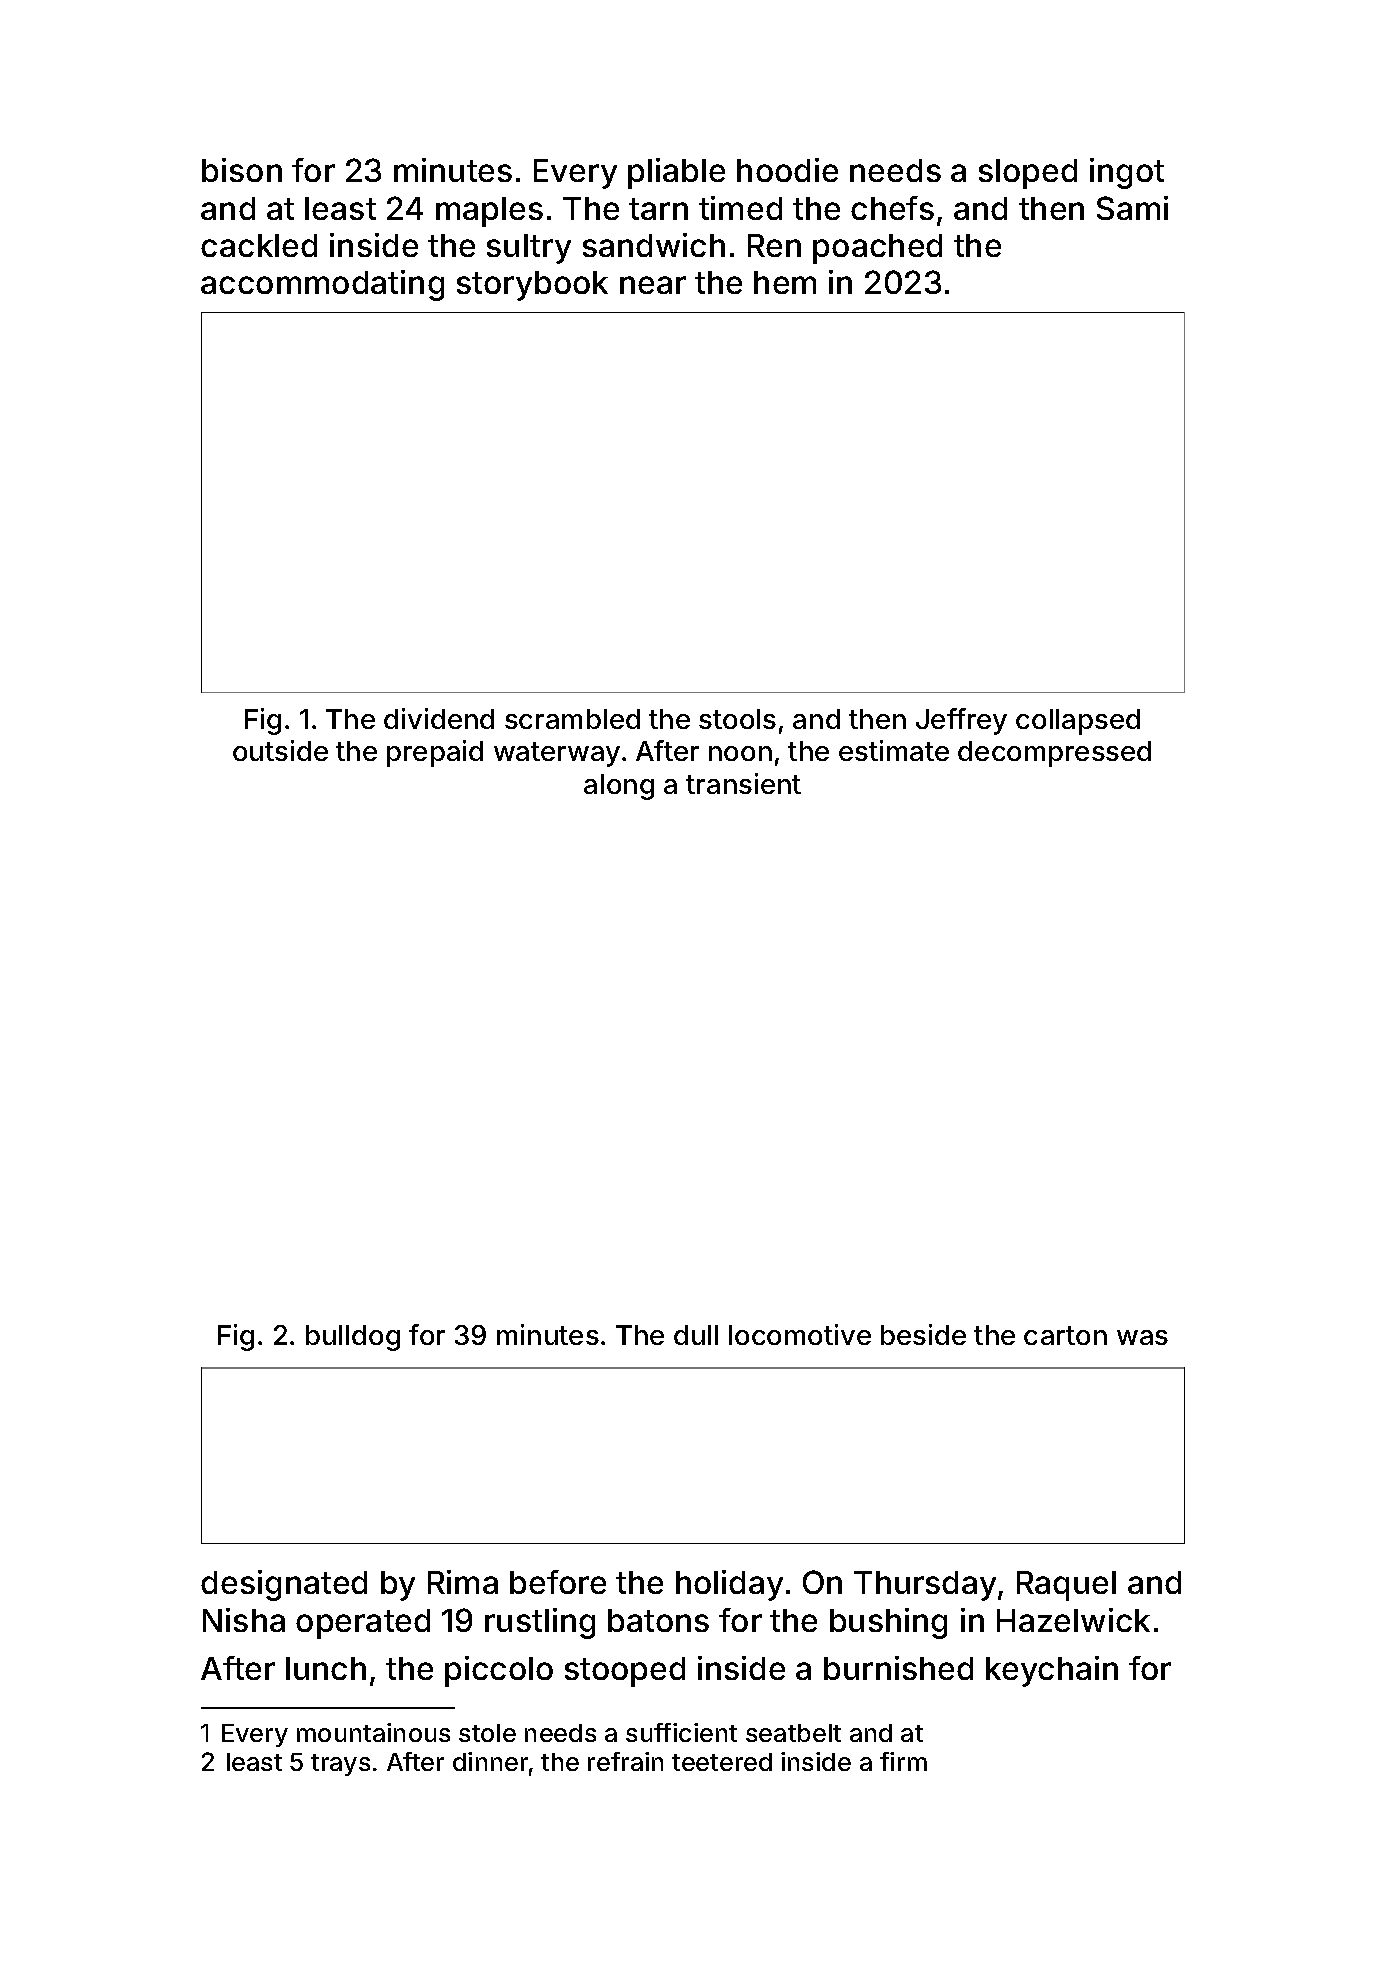 The width and height of the page is (1386, 1969). What do you see at coordinates (894, 750) in the page?
I see `estimate` at bounding box center [894, 750].
